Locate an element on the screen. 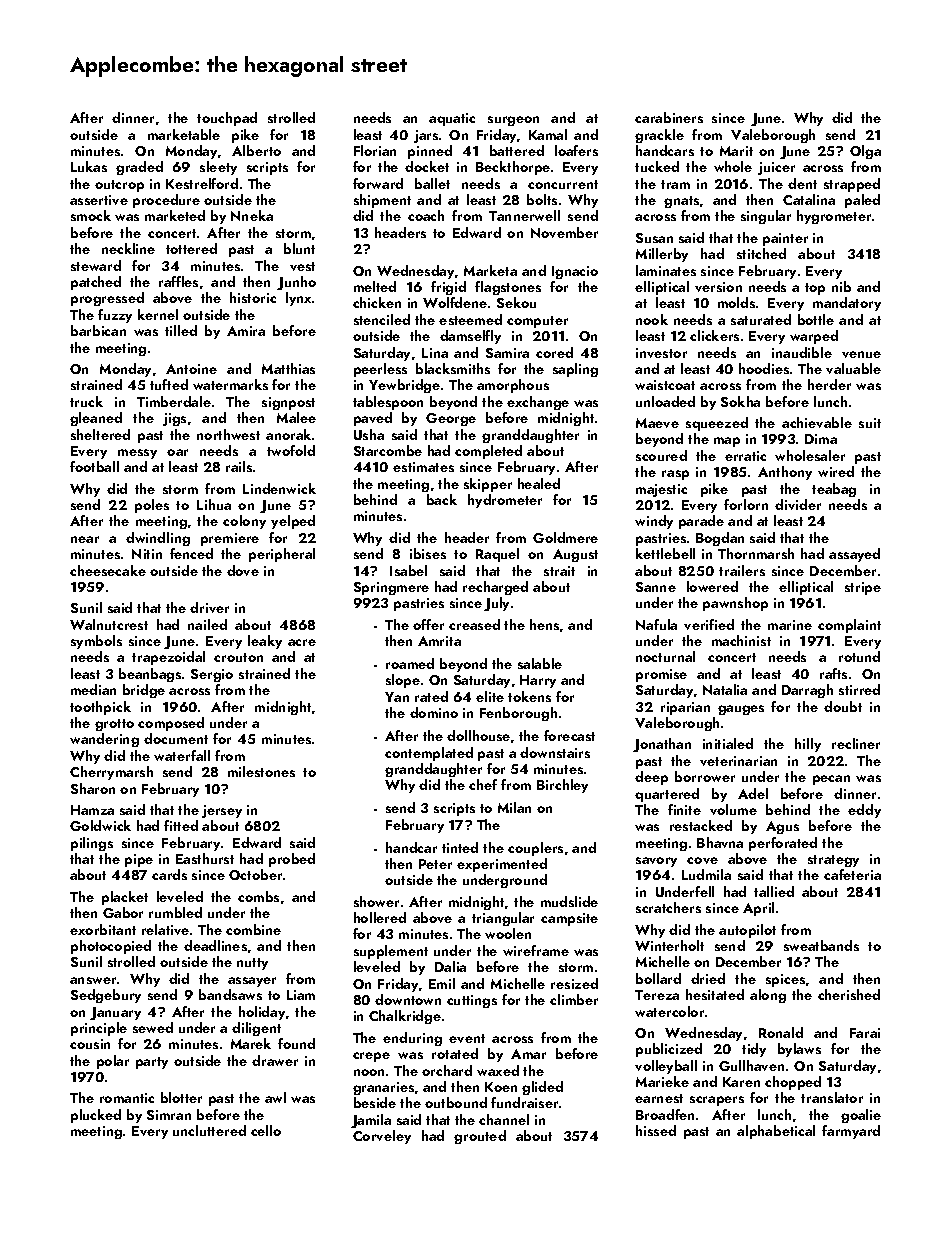 The width and height of the screenshot is (952, 1233). sleety is located at coordinates (218, 168).
